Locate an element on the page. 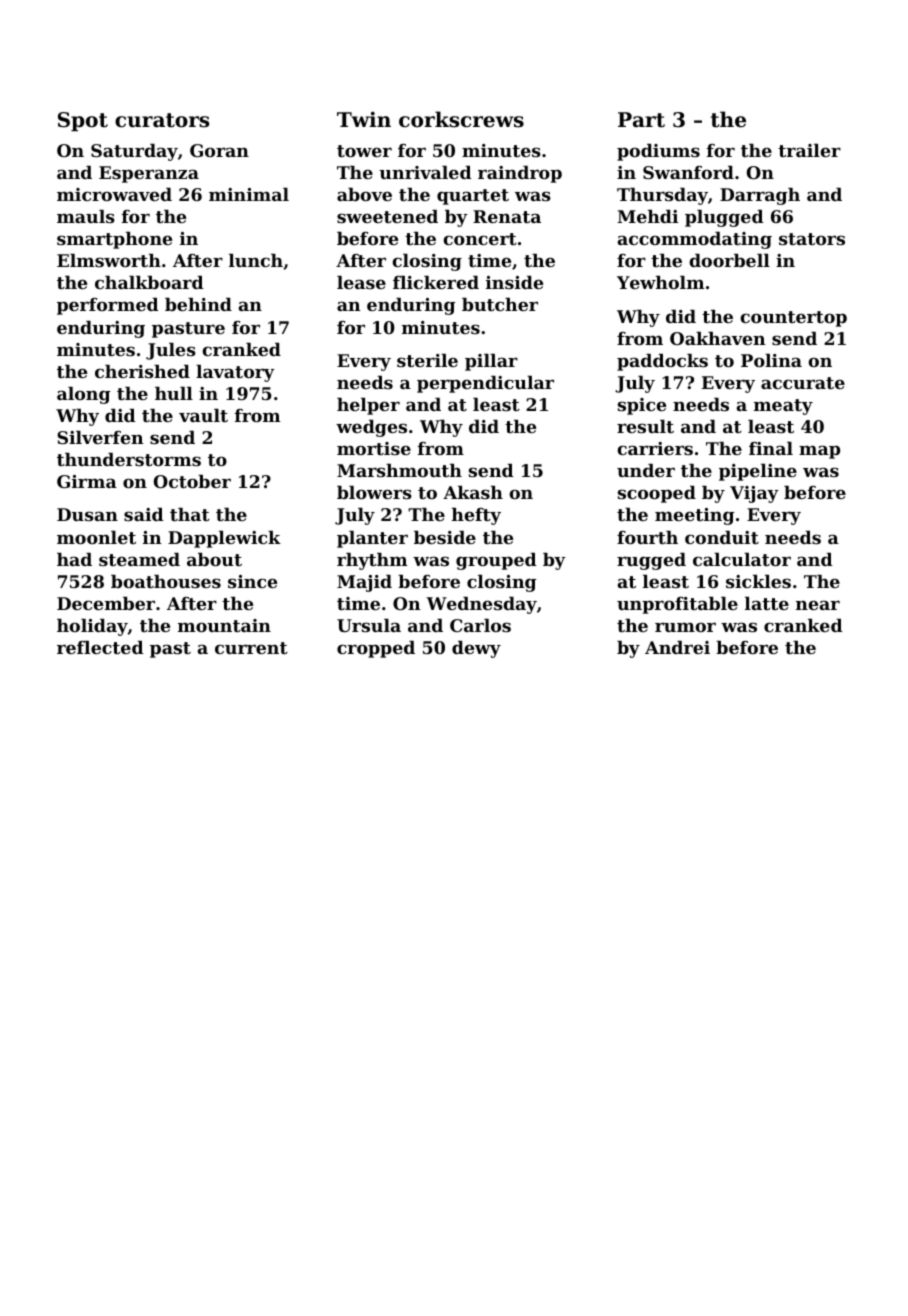  sterile is located at coordinates (427, 360).
